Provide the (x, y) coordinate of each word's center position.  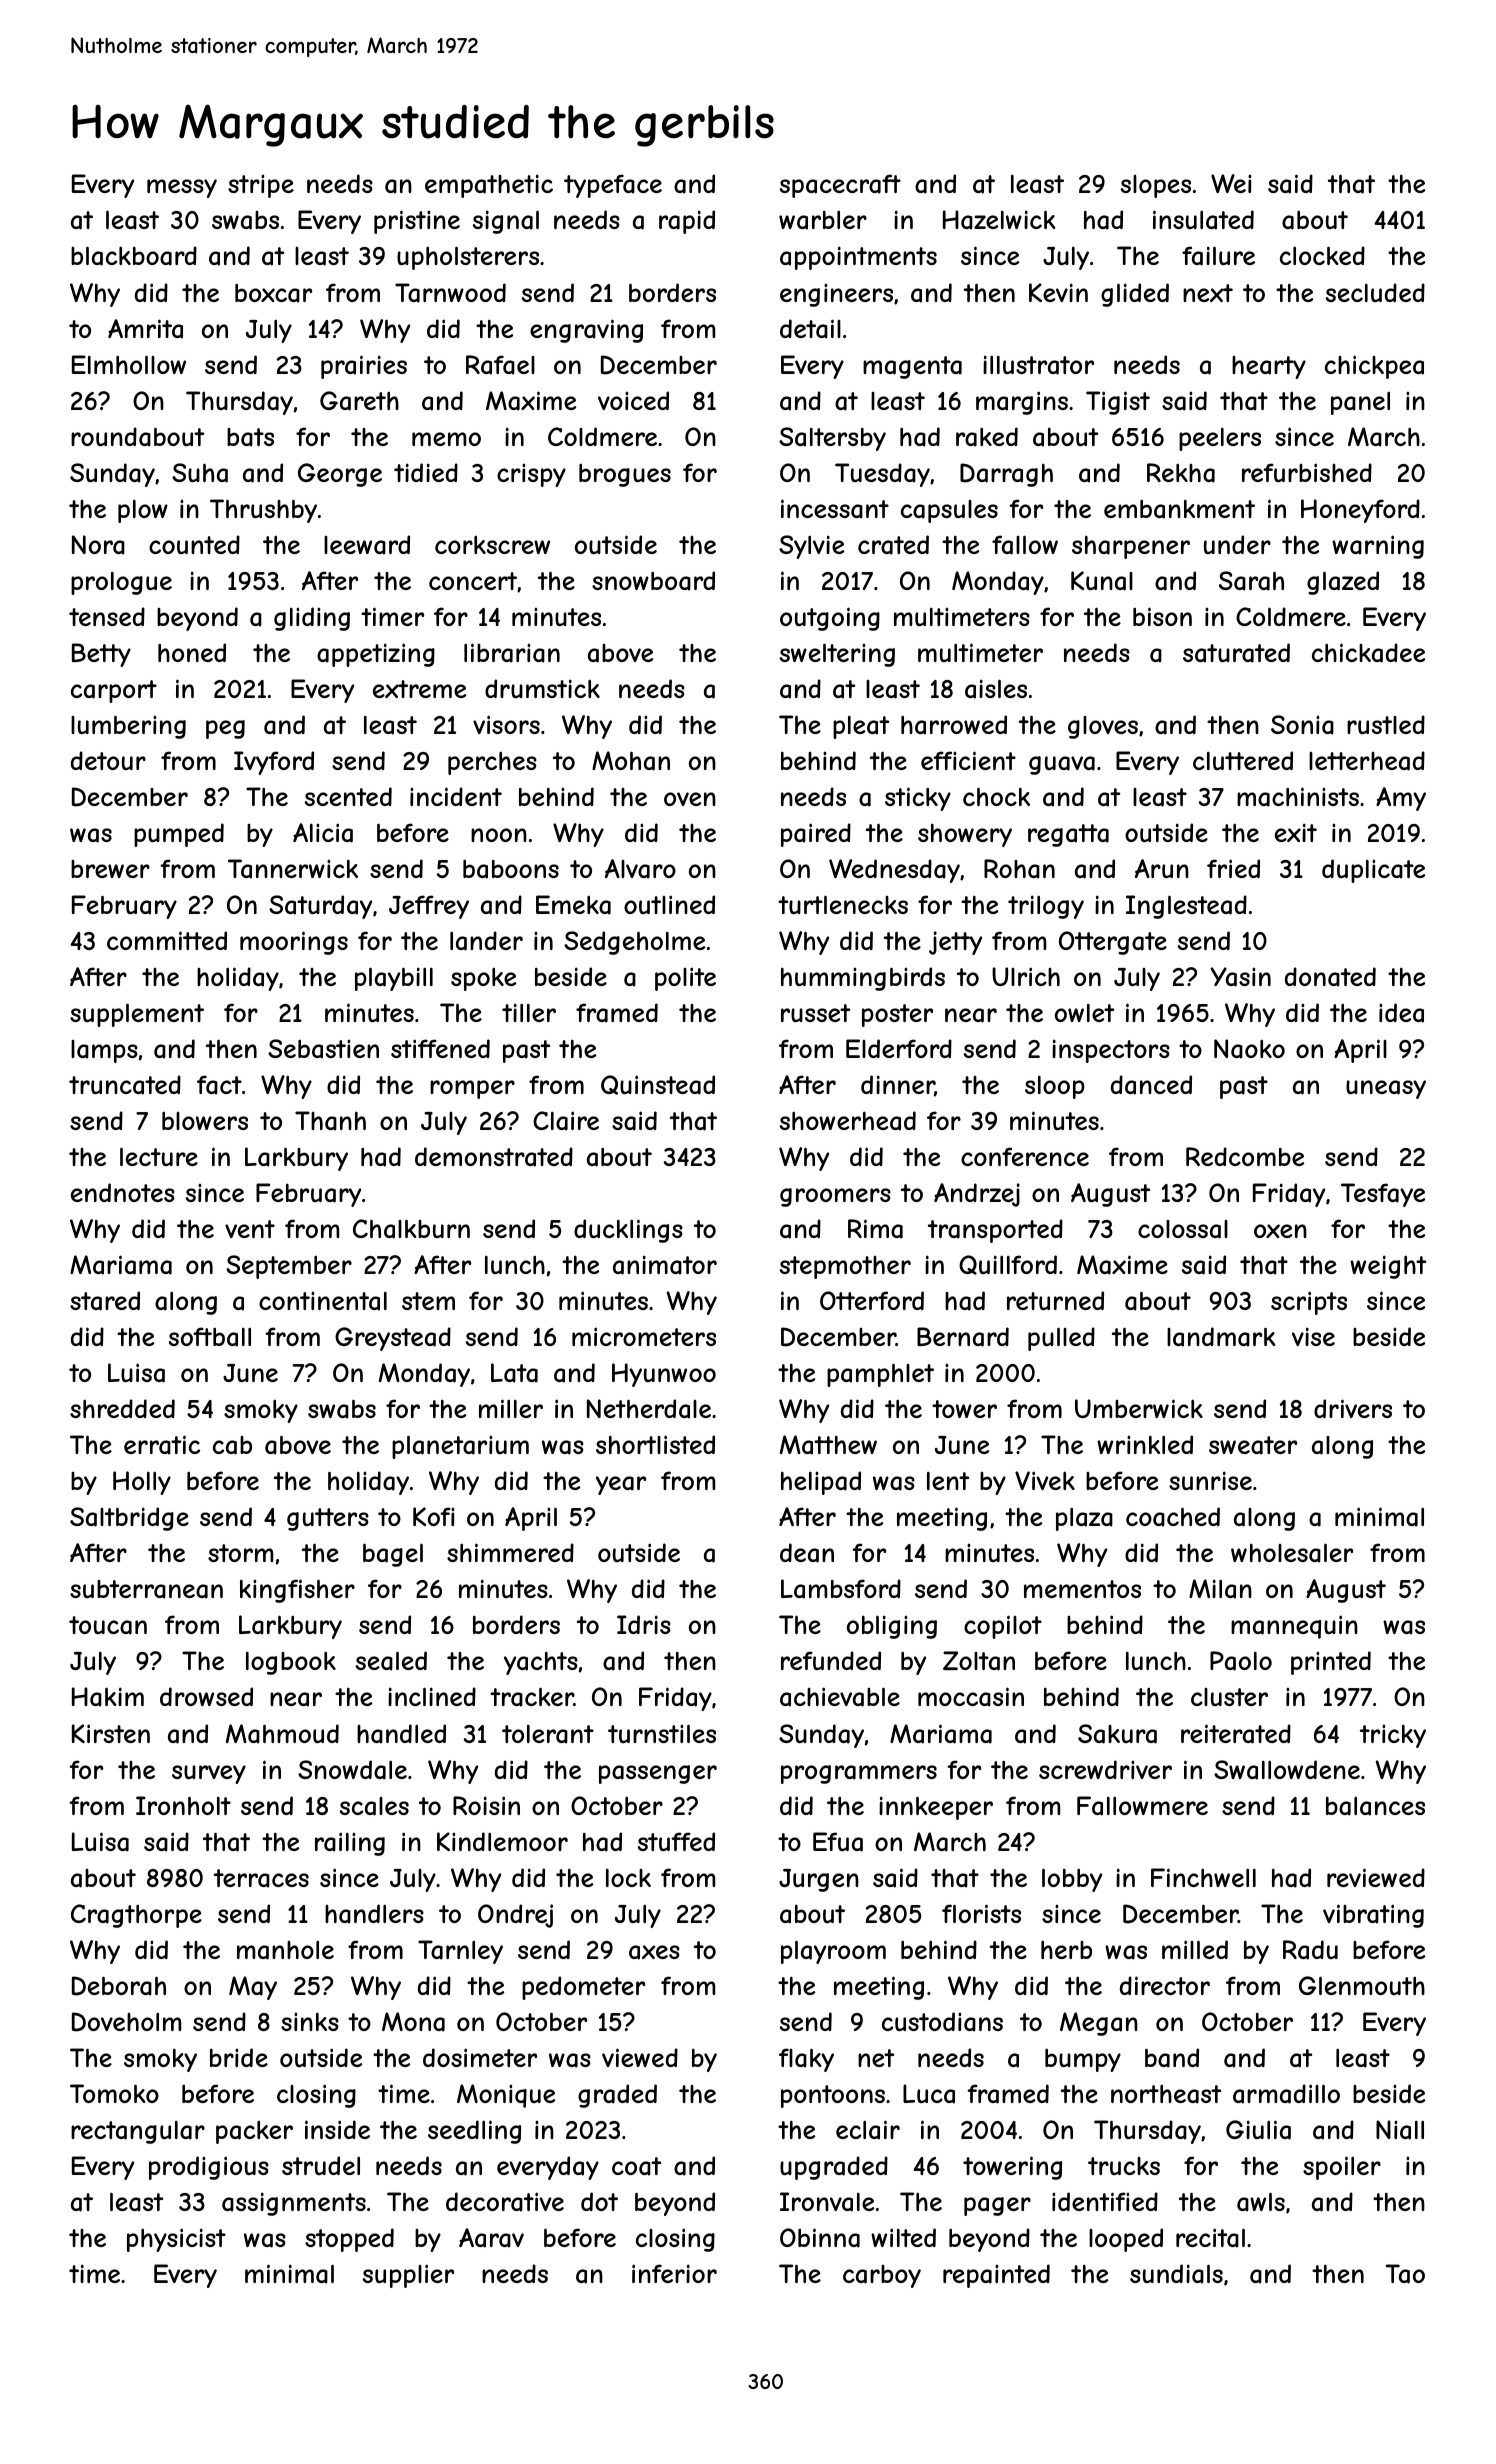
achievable (840, 1697)
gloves (1103, 727)
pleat (861, 727)
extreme (419, 689)
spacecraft (840, 186)
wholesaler (1292, 1553)
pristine (417, 222)
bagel (393, 1555)
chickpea (1374, 367)
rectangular (138, 2132)
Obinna (820, 2238)
